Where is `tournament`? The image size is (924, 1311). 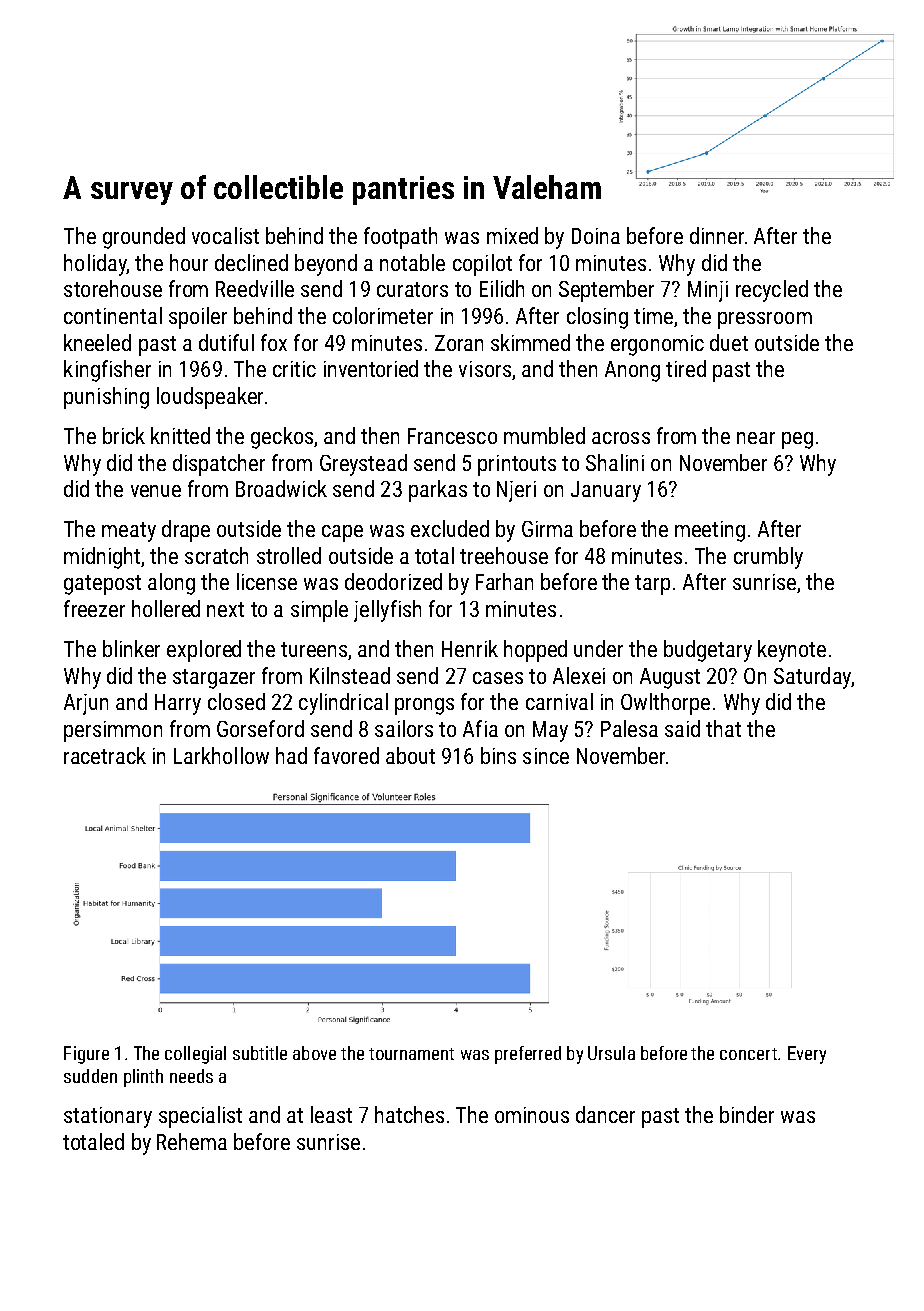
tournament is located at coordinates (411, 1054).
